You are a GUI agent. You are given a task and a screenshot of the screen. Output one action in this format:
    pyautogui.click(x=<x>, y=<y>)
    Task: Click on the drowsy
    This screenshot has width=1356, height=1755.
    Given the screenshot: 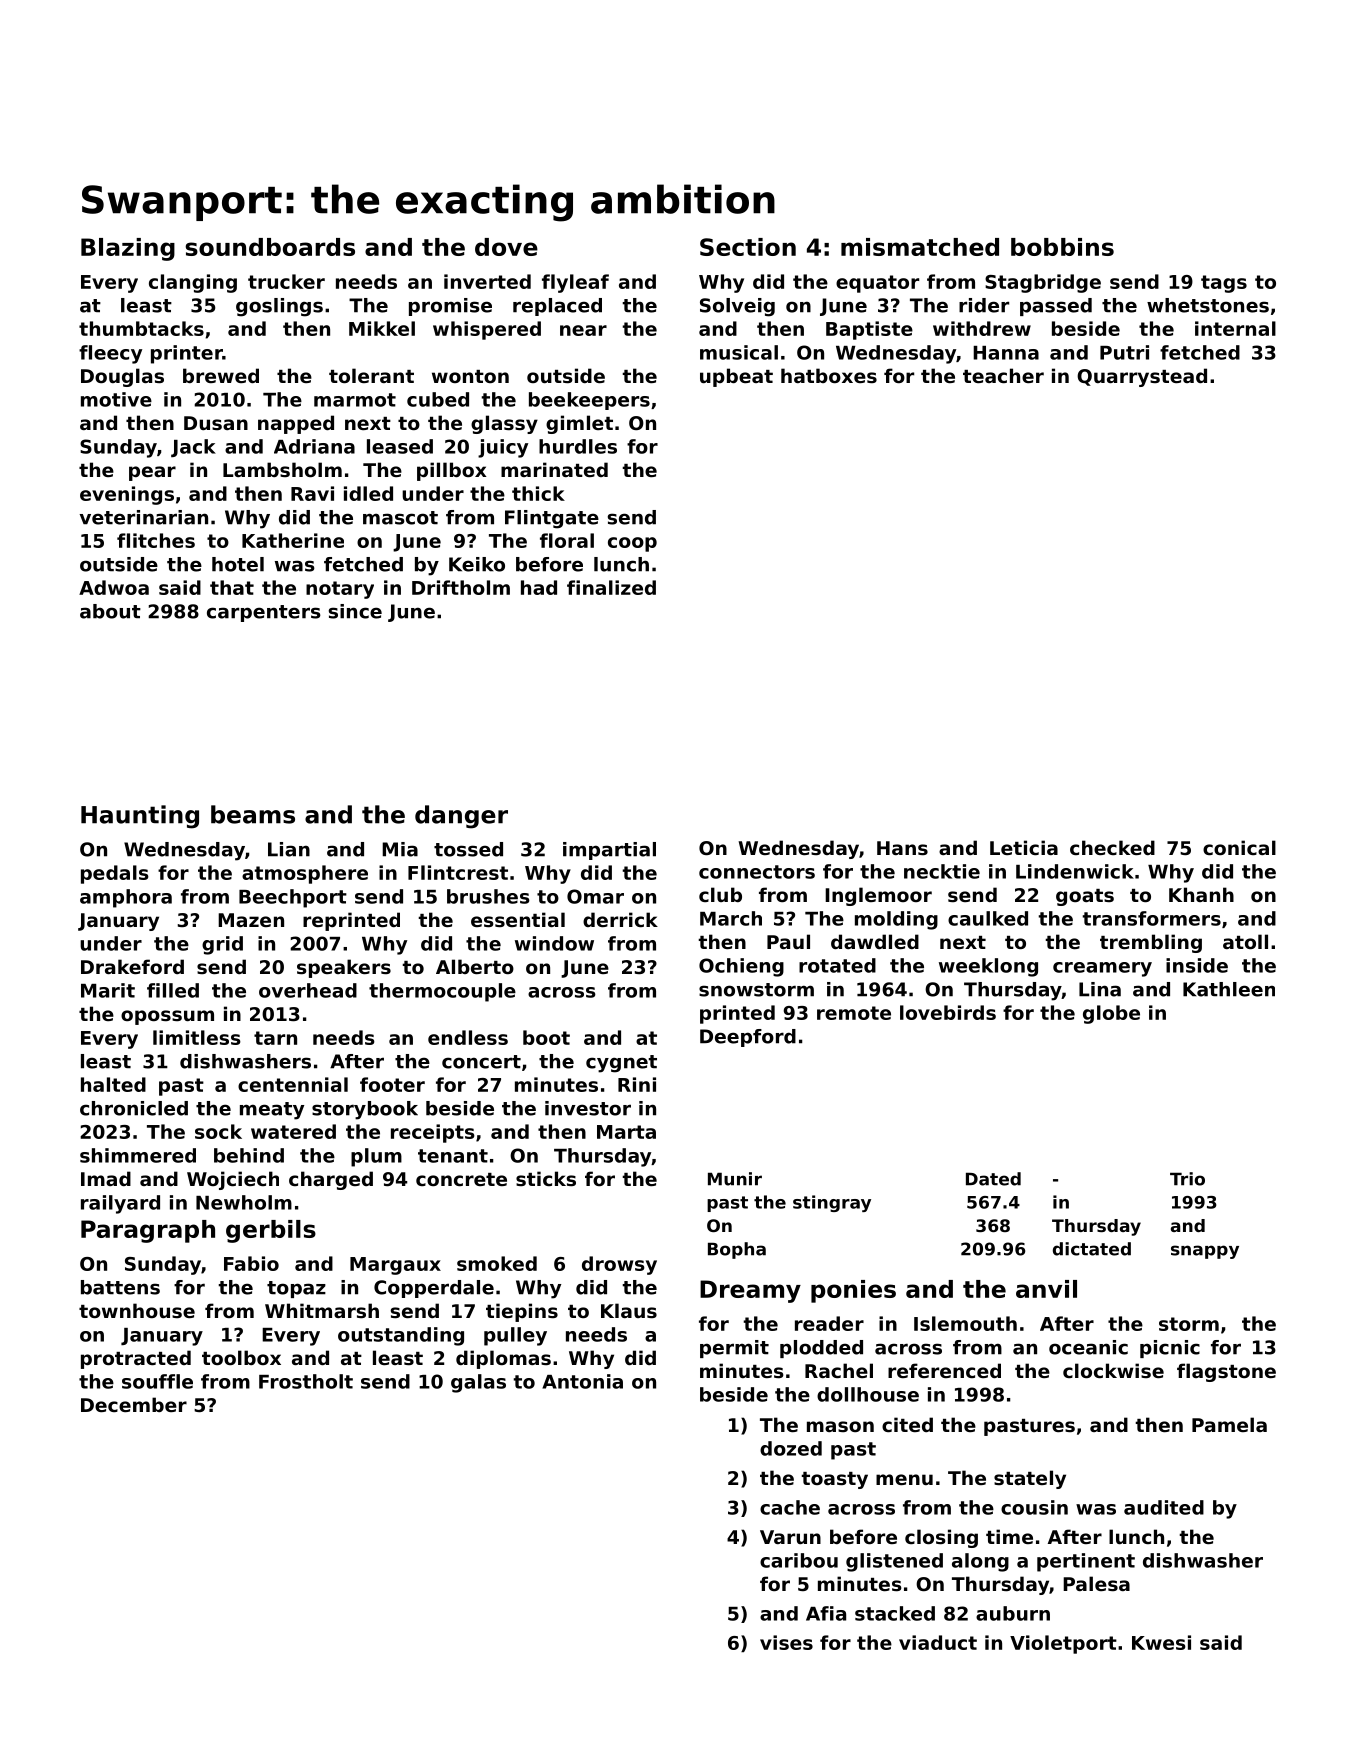 What is the action you would take?
    pyautogui.click(x=619, y=1265)
